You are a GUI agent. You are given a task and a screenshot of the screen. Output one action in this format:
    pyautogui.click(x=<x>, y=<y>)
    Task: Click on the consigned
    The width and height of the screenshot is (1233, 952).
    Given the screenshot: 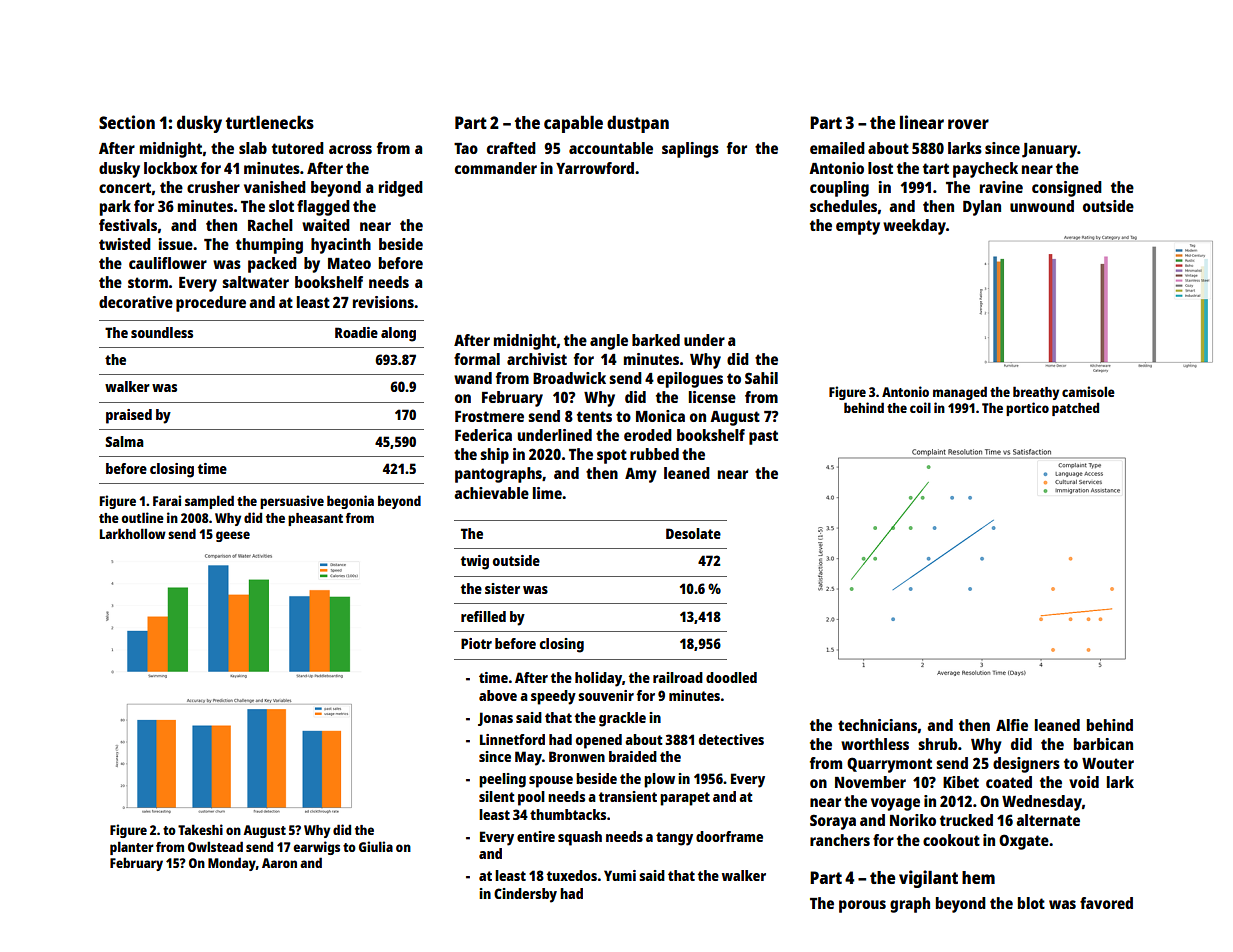 What is the action you would take?
    pyautogui.click(x=1067, y=189)
